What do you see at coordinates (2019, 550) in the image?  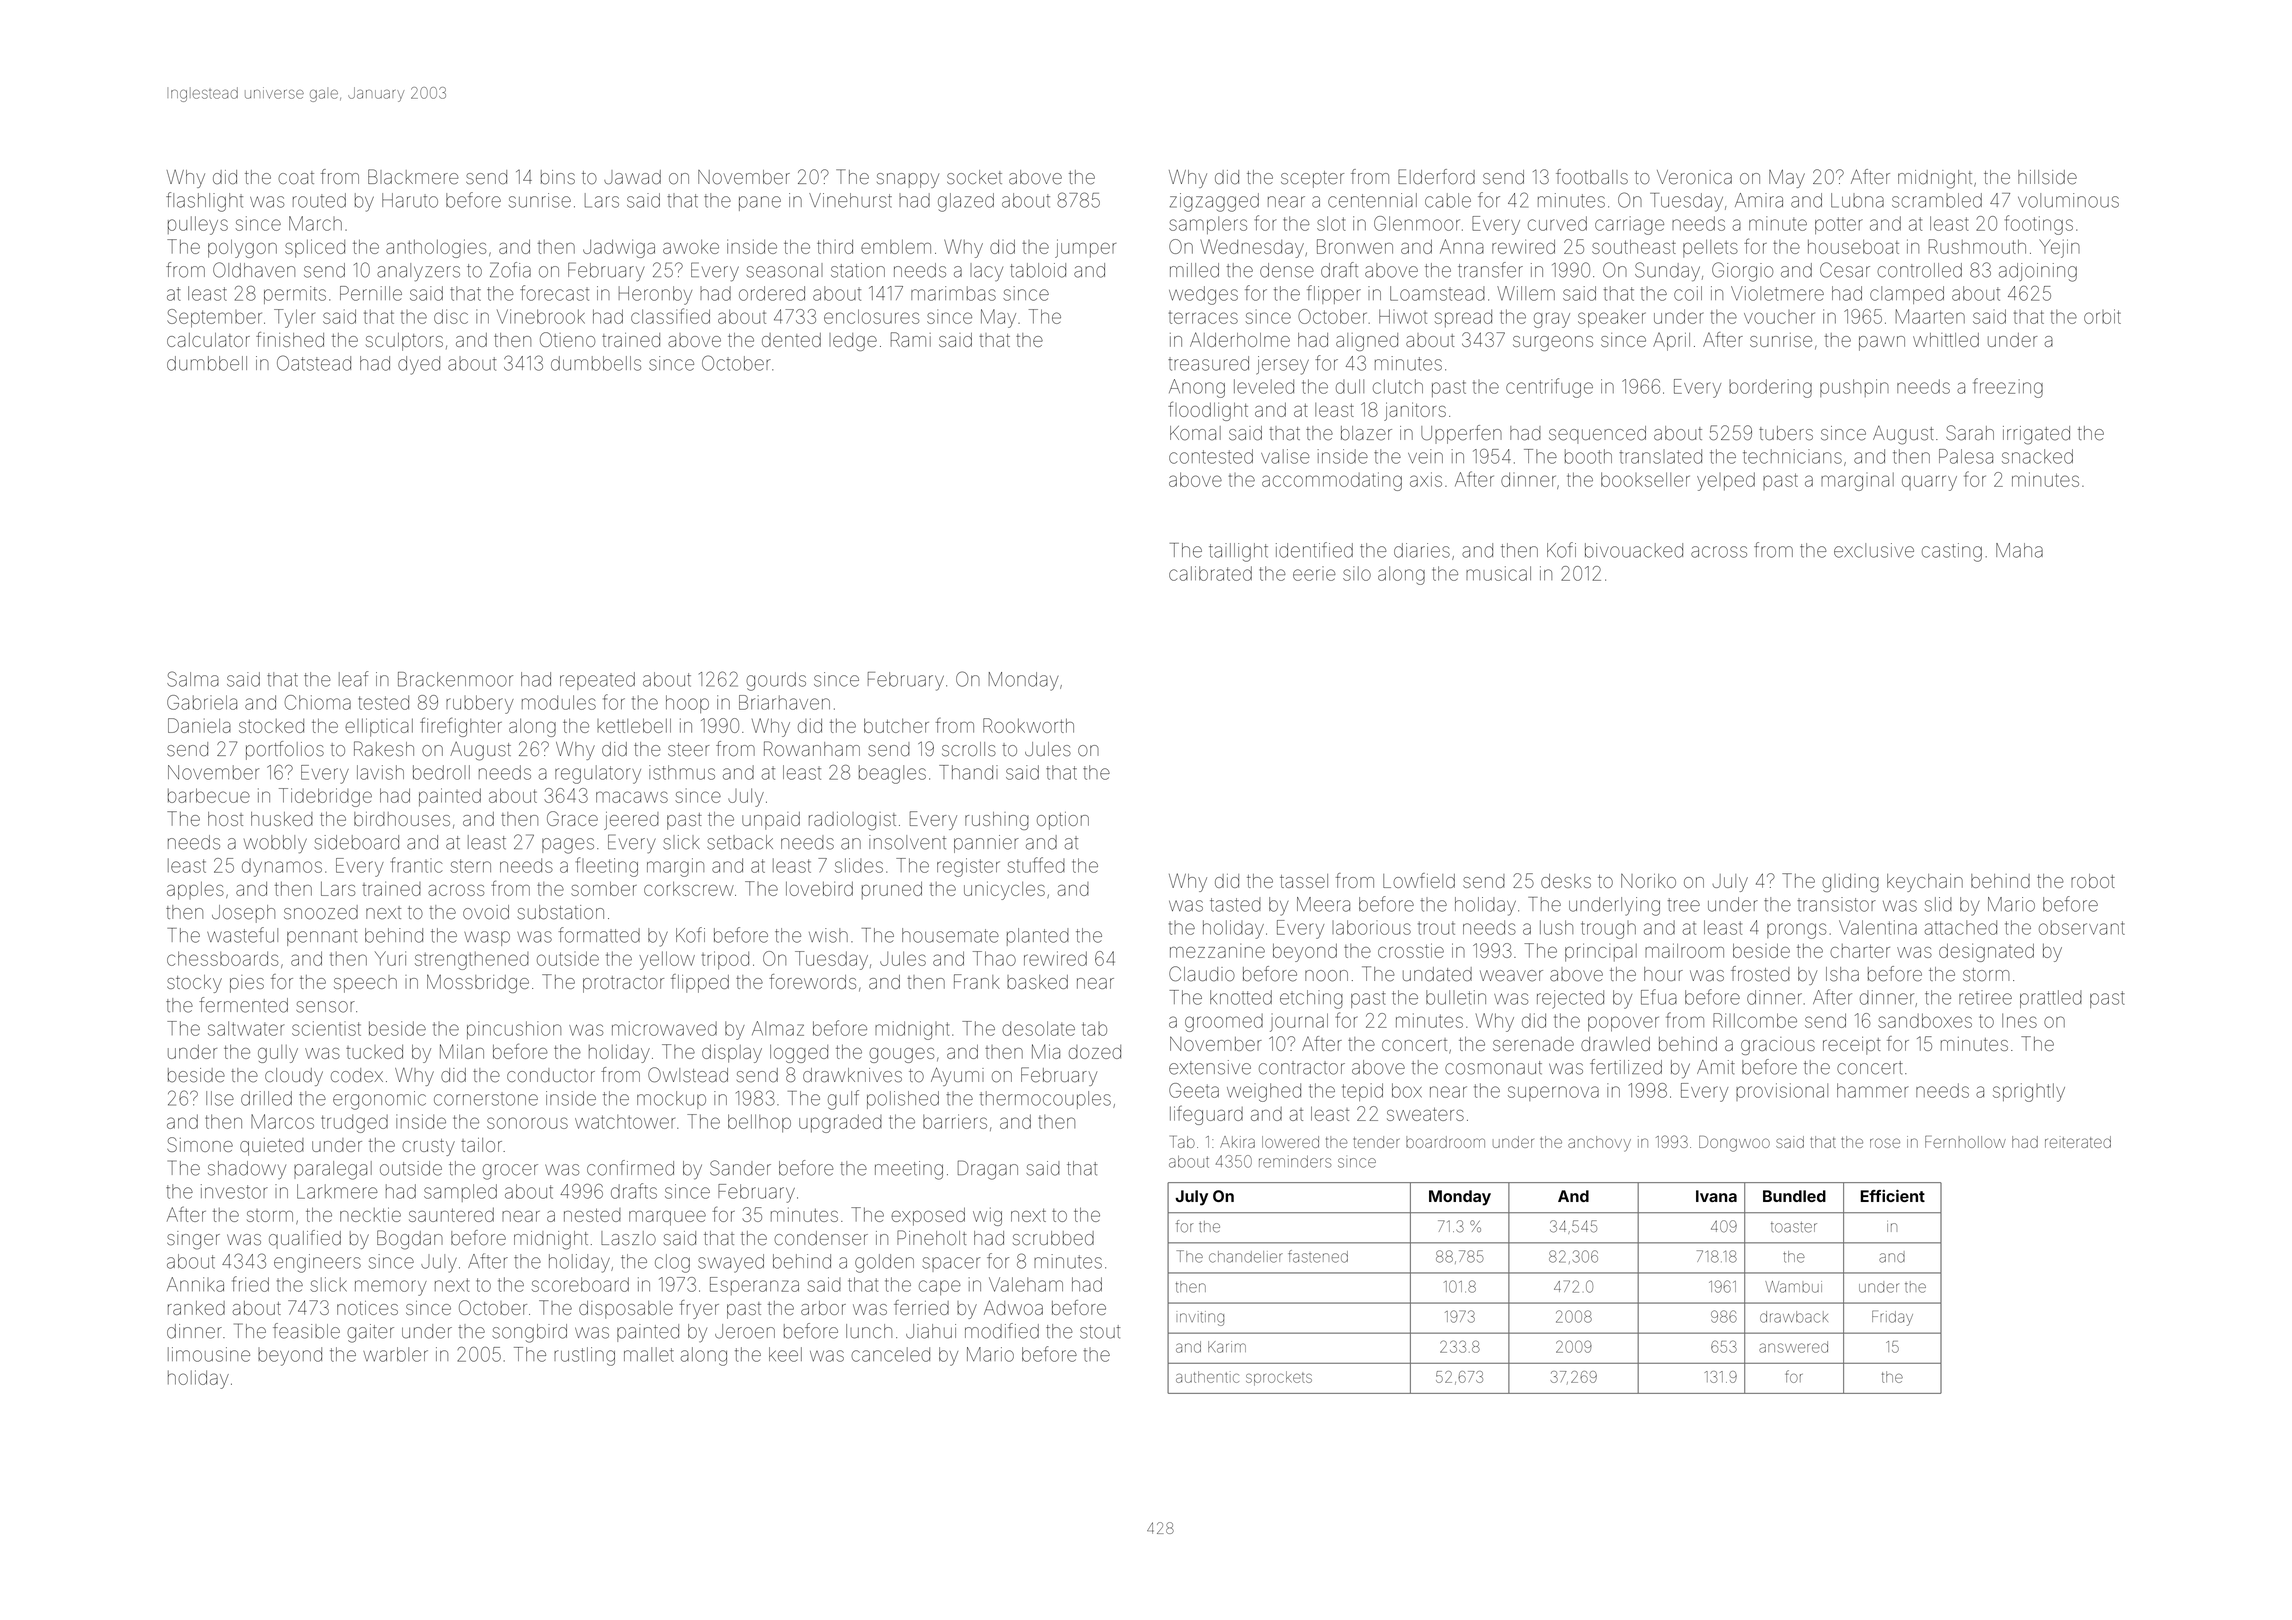 I see `Maha` at bounding box center [2019, 550].
